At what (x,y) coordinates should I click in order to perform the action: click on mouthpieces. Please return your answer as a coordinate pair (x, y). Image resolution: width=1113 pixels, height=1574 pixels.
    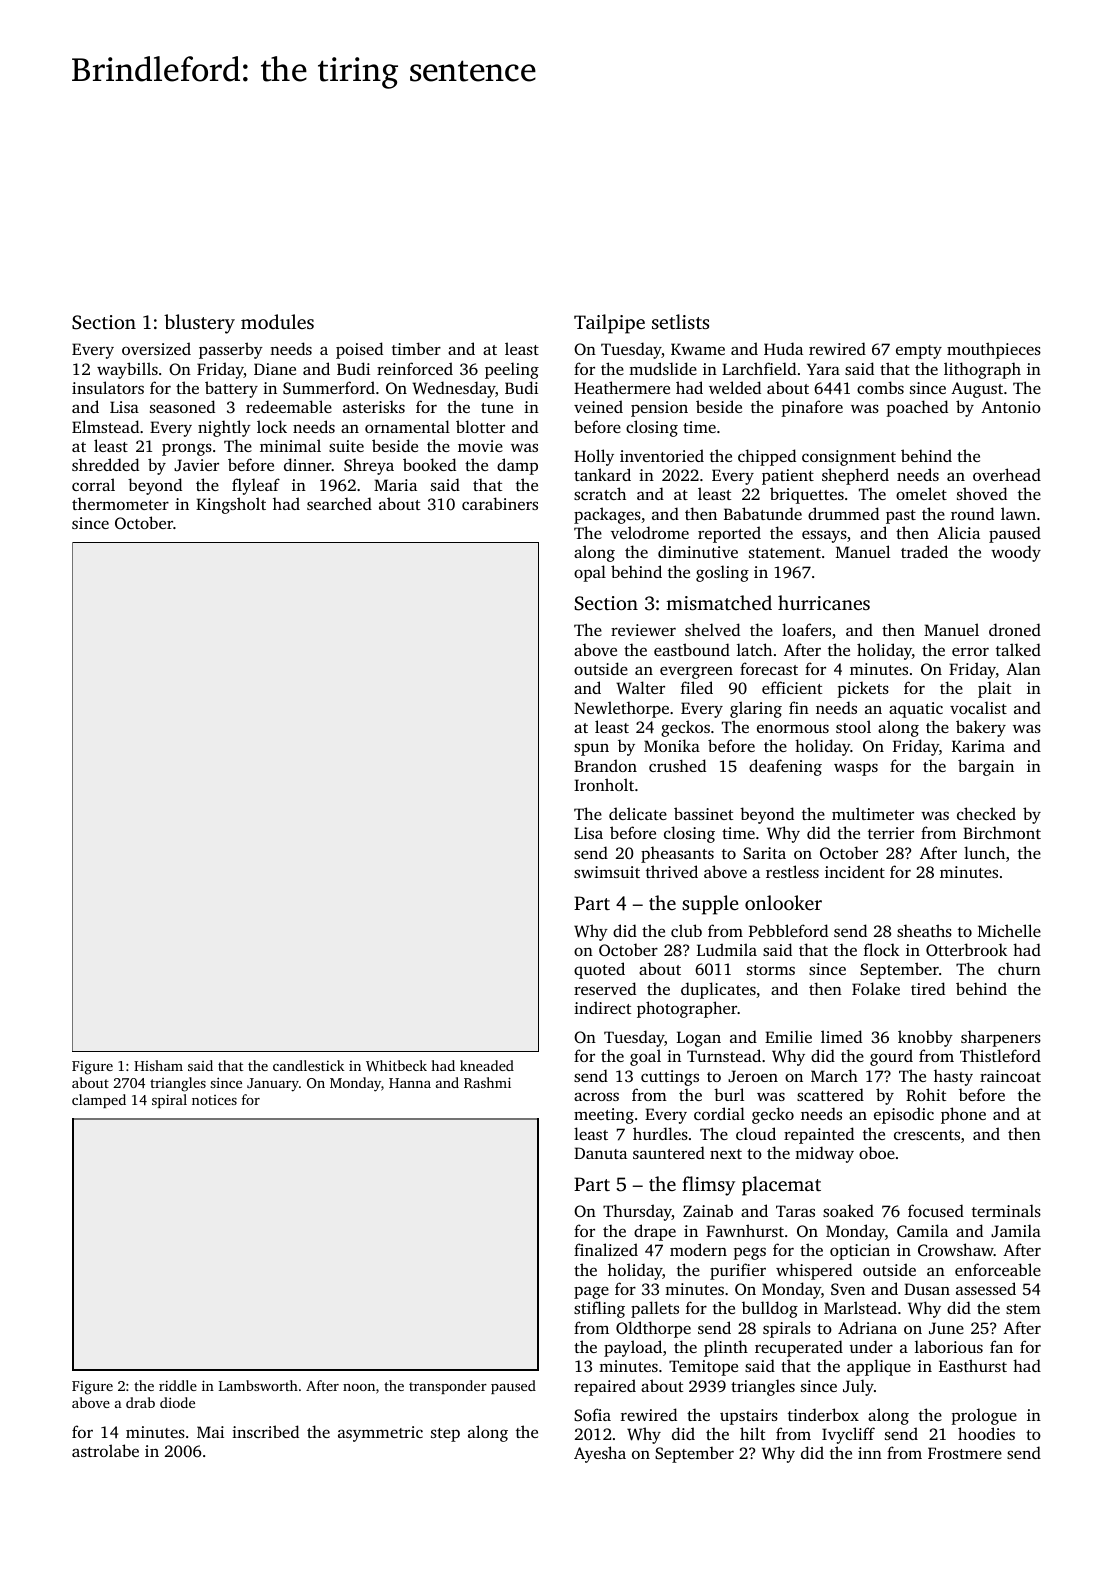
    Looking at the image, I should click on (994, 350).
